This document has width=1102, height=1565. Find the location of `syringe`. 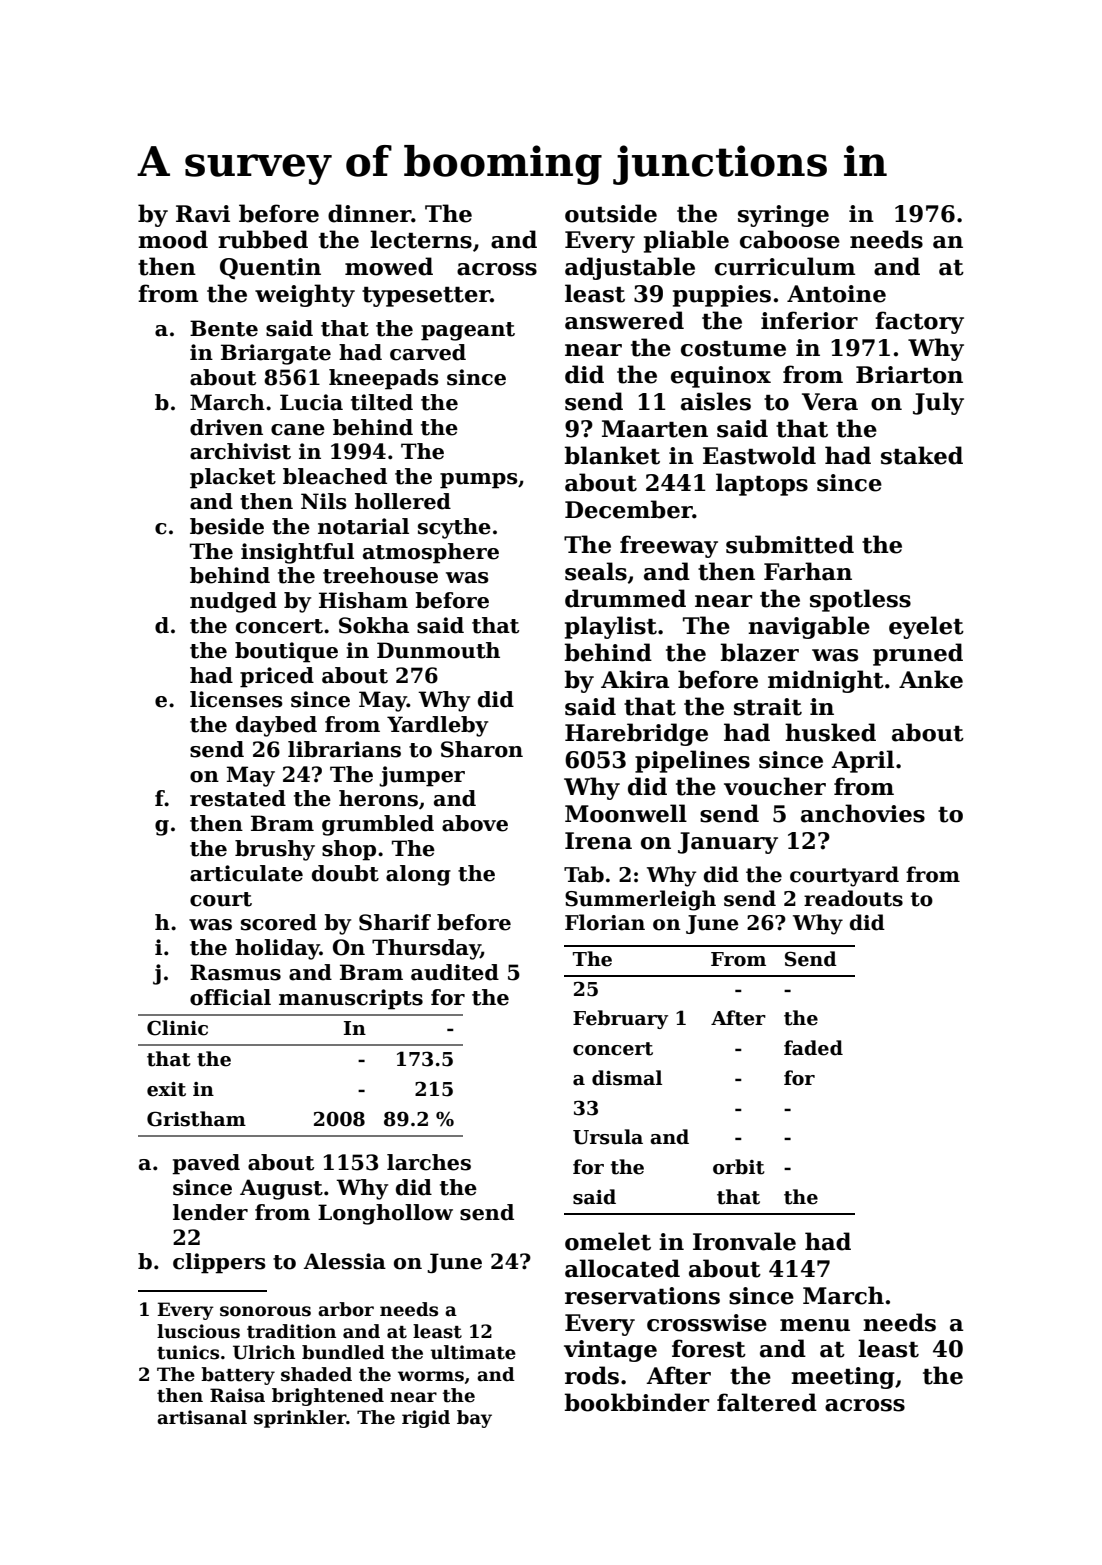

syringe is located at coordinates (783, 216).
